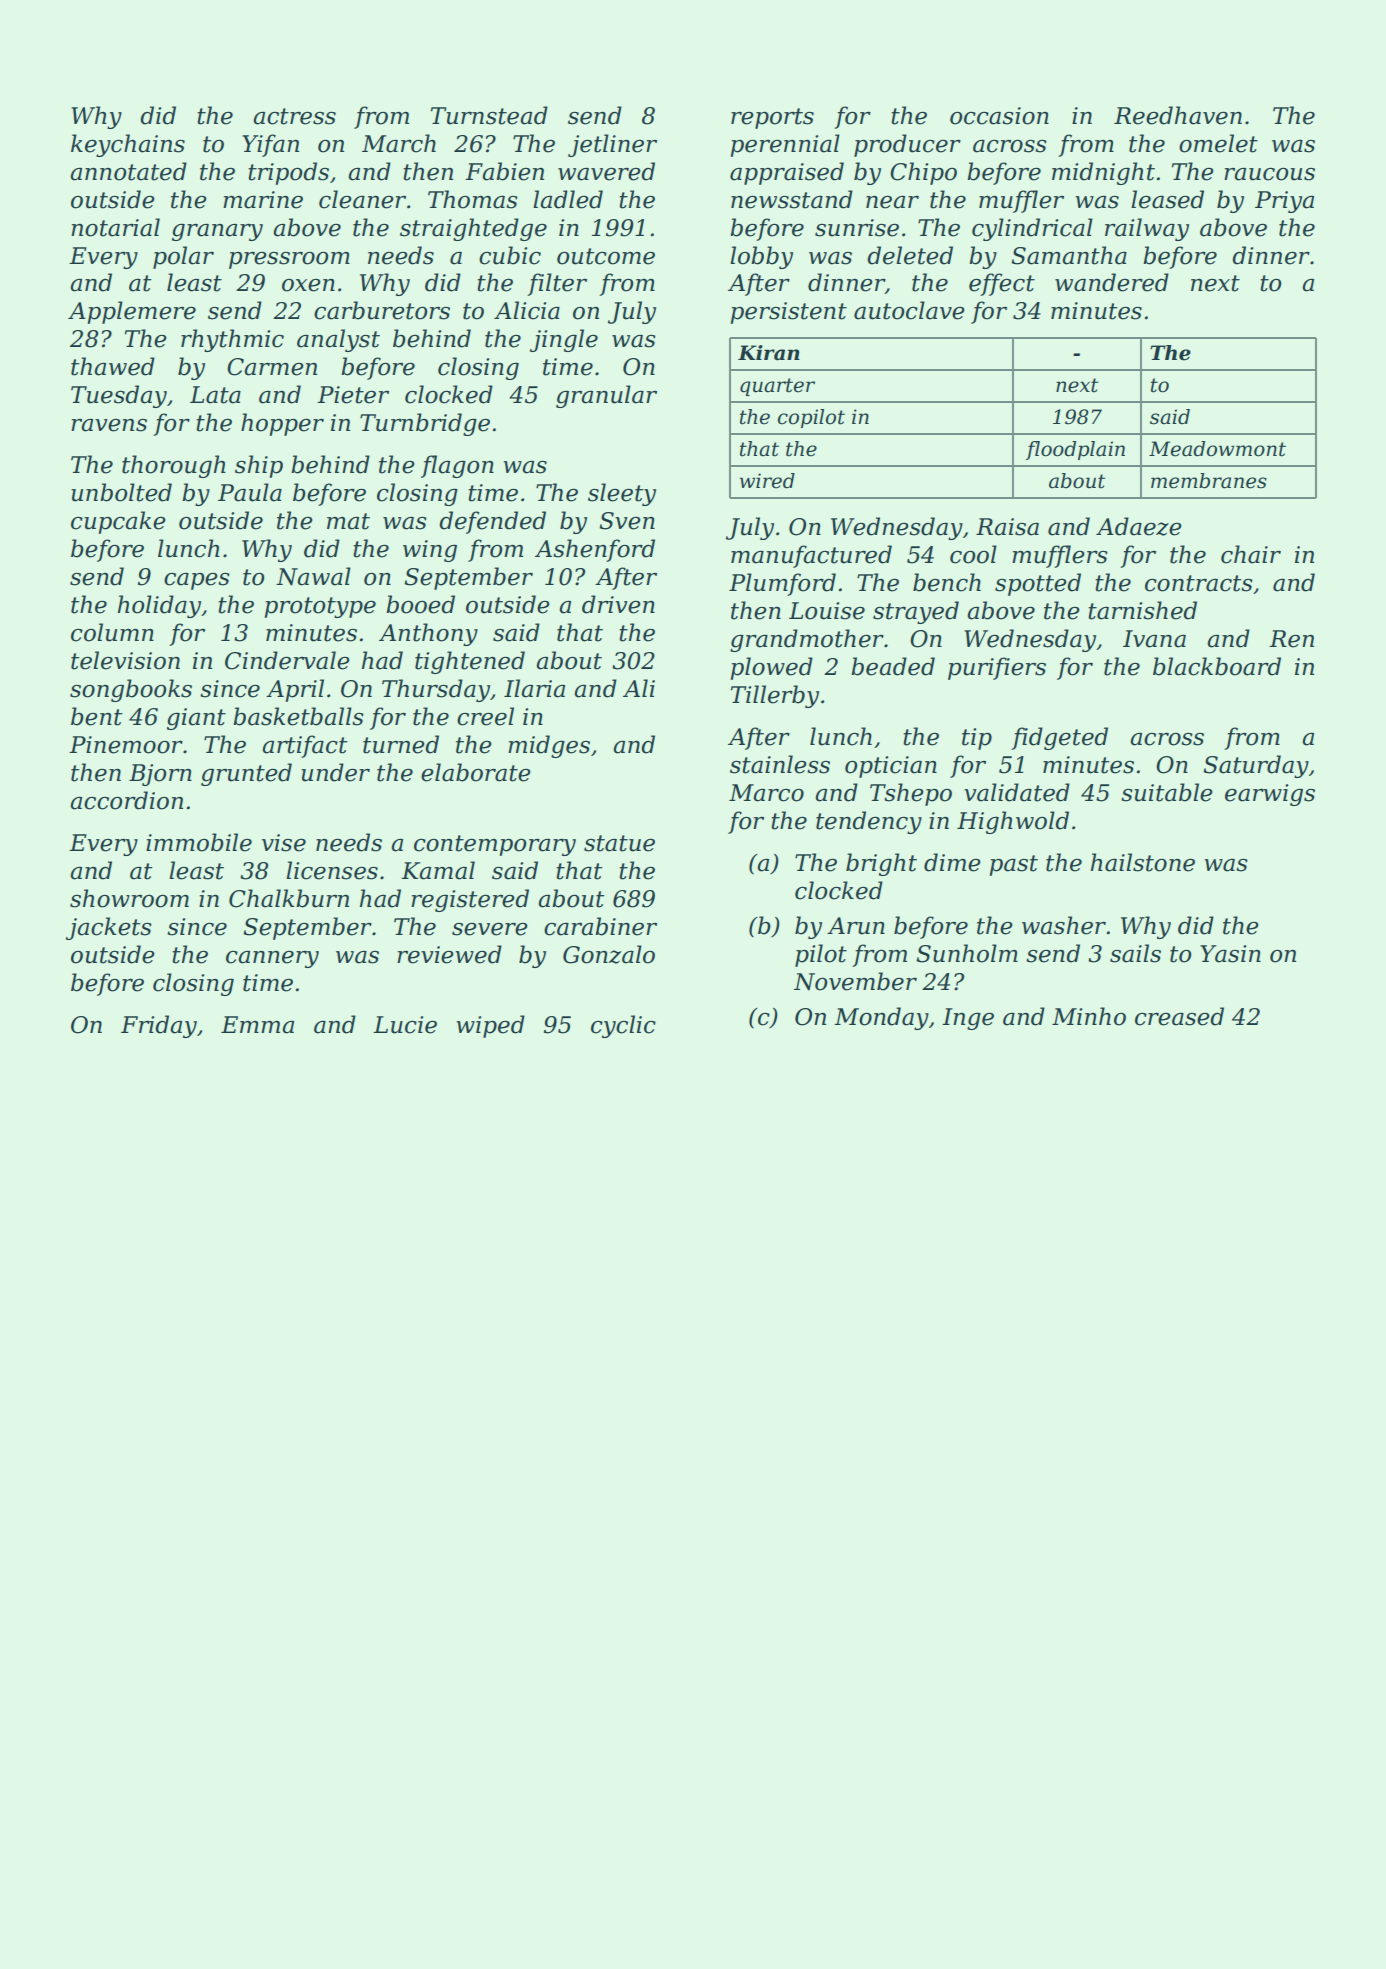 Image resolution: width=1386 pixels, height=1969 pixels. I want to click on Friday, so click(159, 1026).
